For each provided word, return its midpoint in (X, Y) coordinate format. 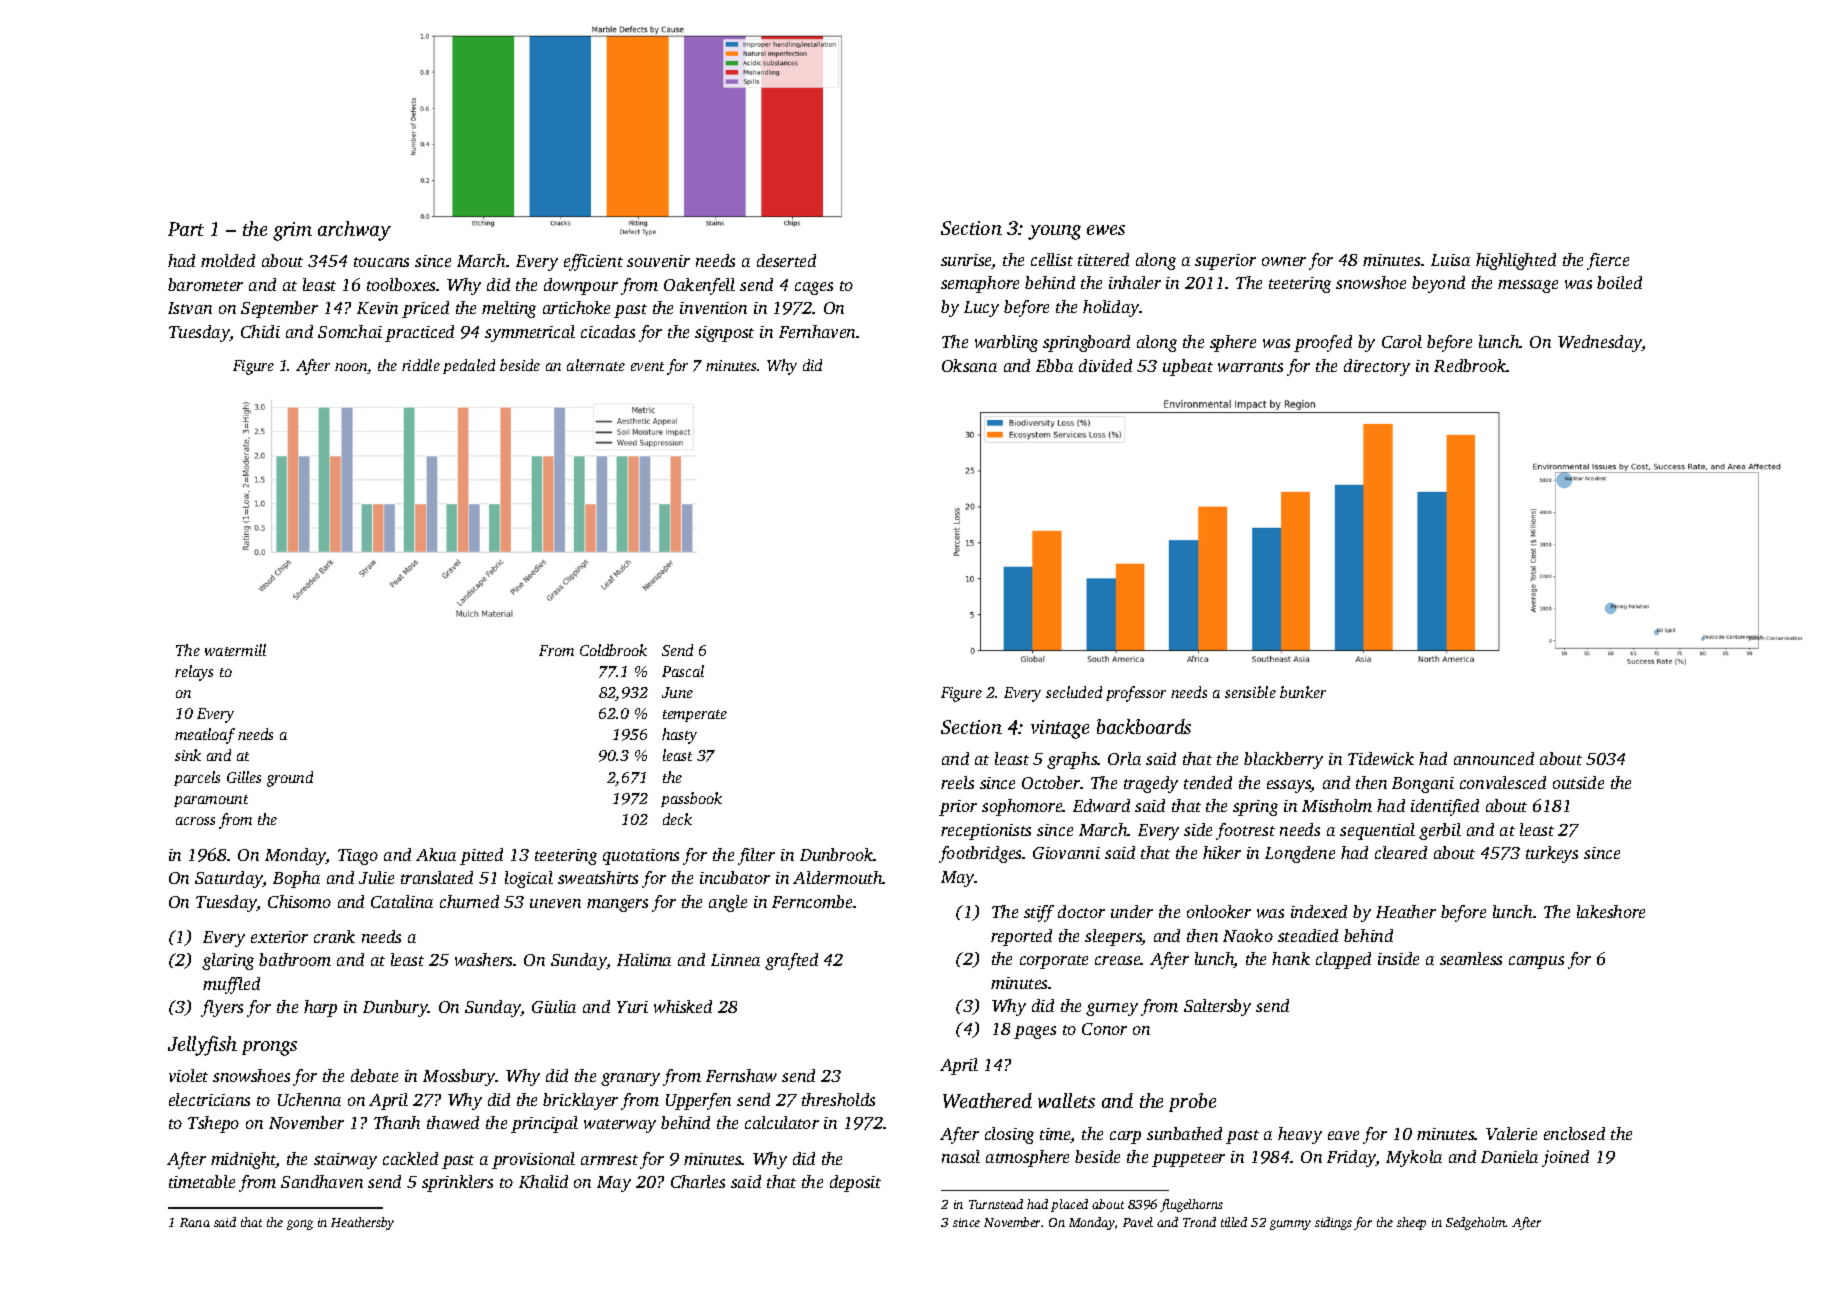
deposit (855, 1183)
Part (186, 229)
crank (334, 936)
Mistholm (1337, 805)
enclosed (1574, 1133)
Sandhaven (322, 1181)
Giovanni (1066, 853)
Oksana (969, 365)
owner (1284, 261)
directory (1377, 367)
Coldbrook (613, 650)
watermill (235, 650)
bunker (1303, 692)
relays (194, 673)
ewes (1106, 230)
